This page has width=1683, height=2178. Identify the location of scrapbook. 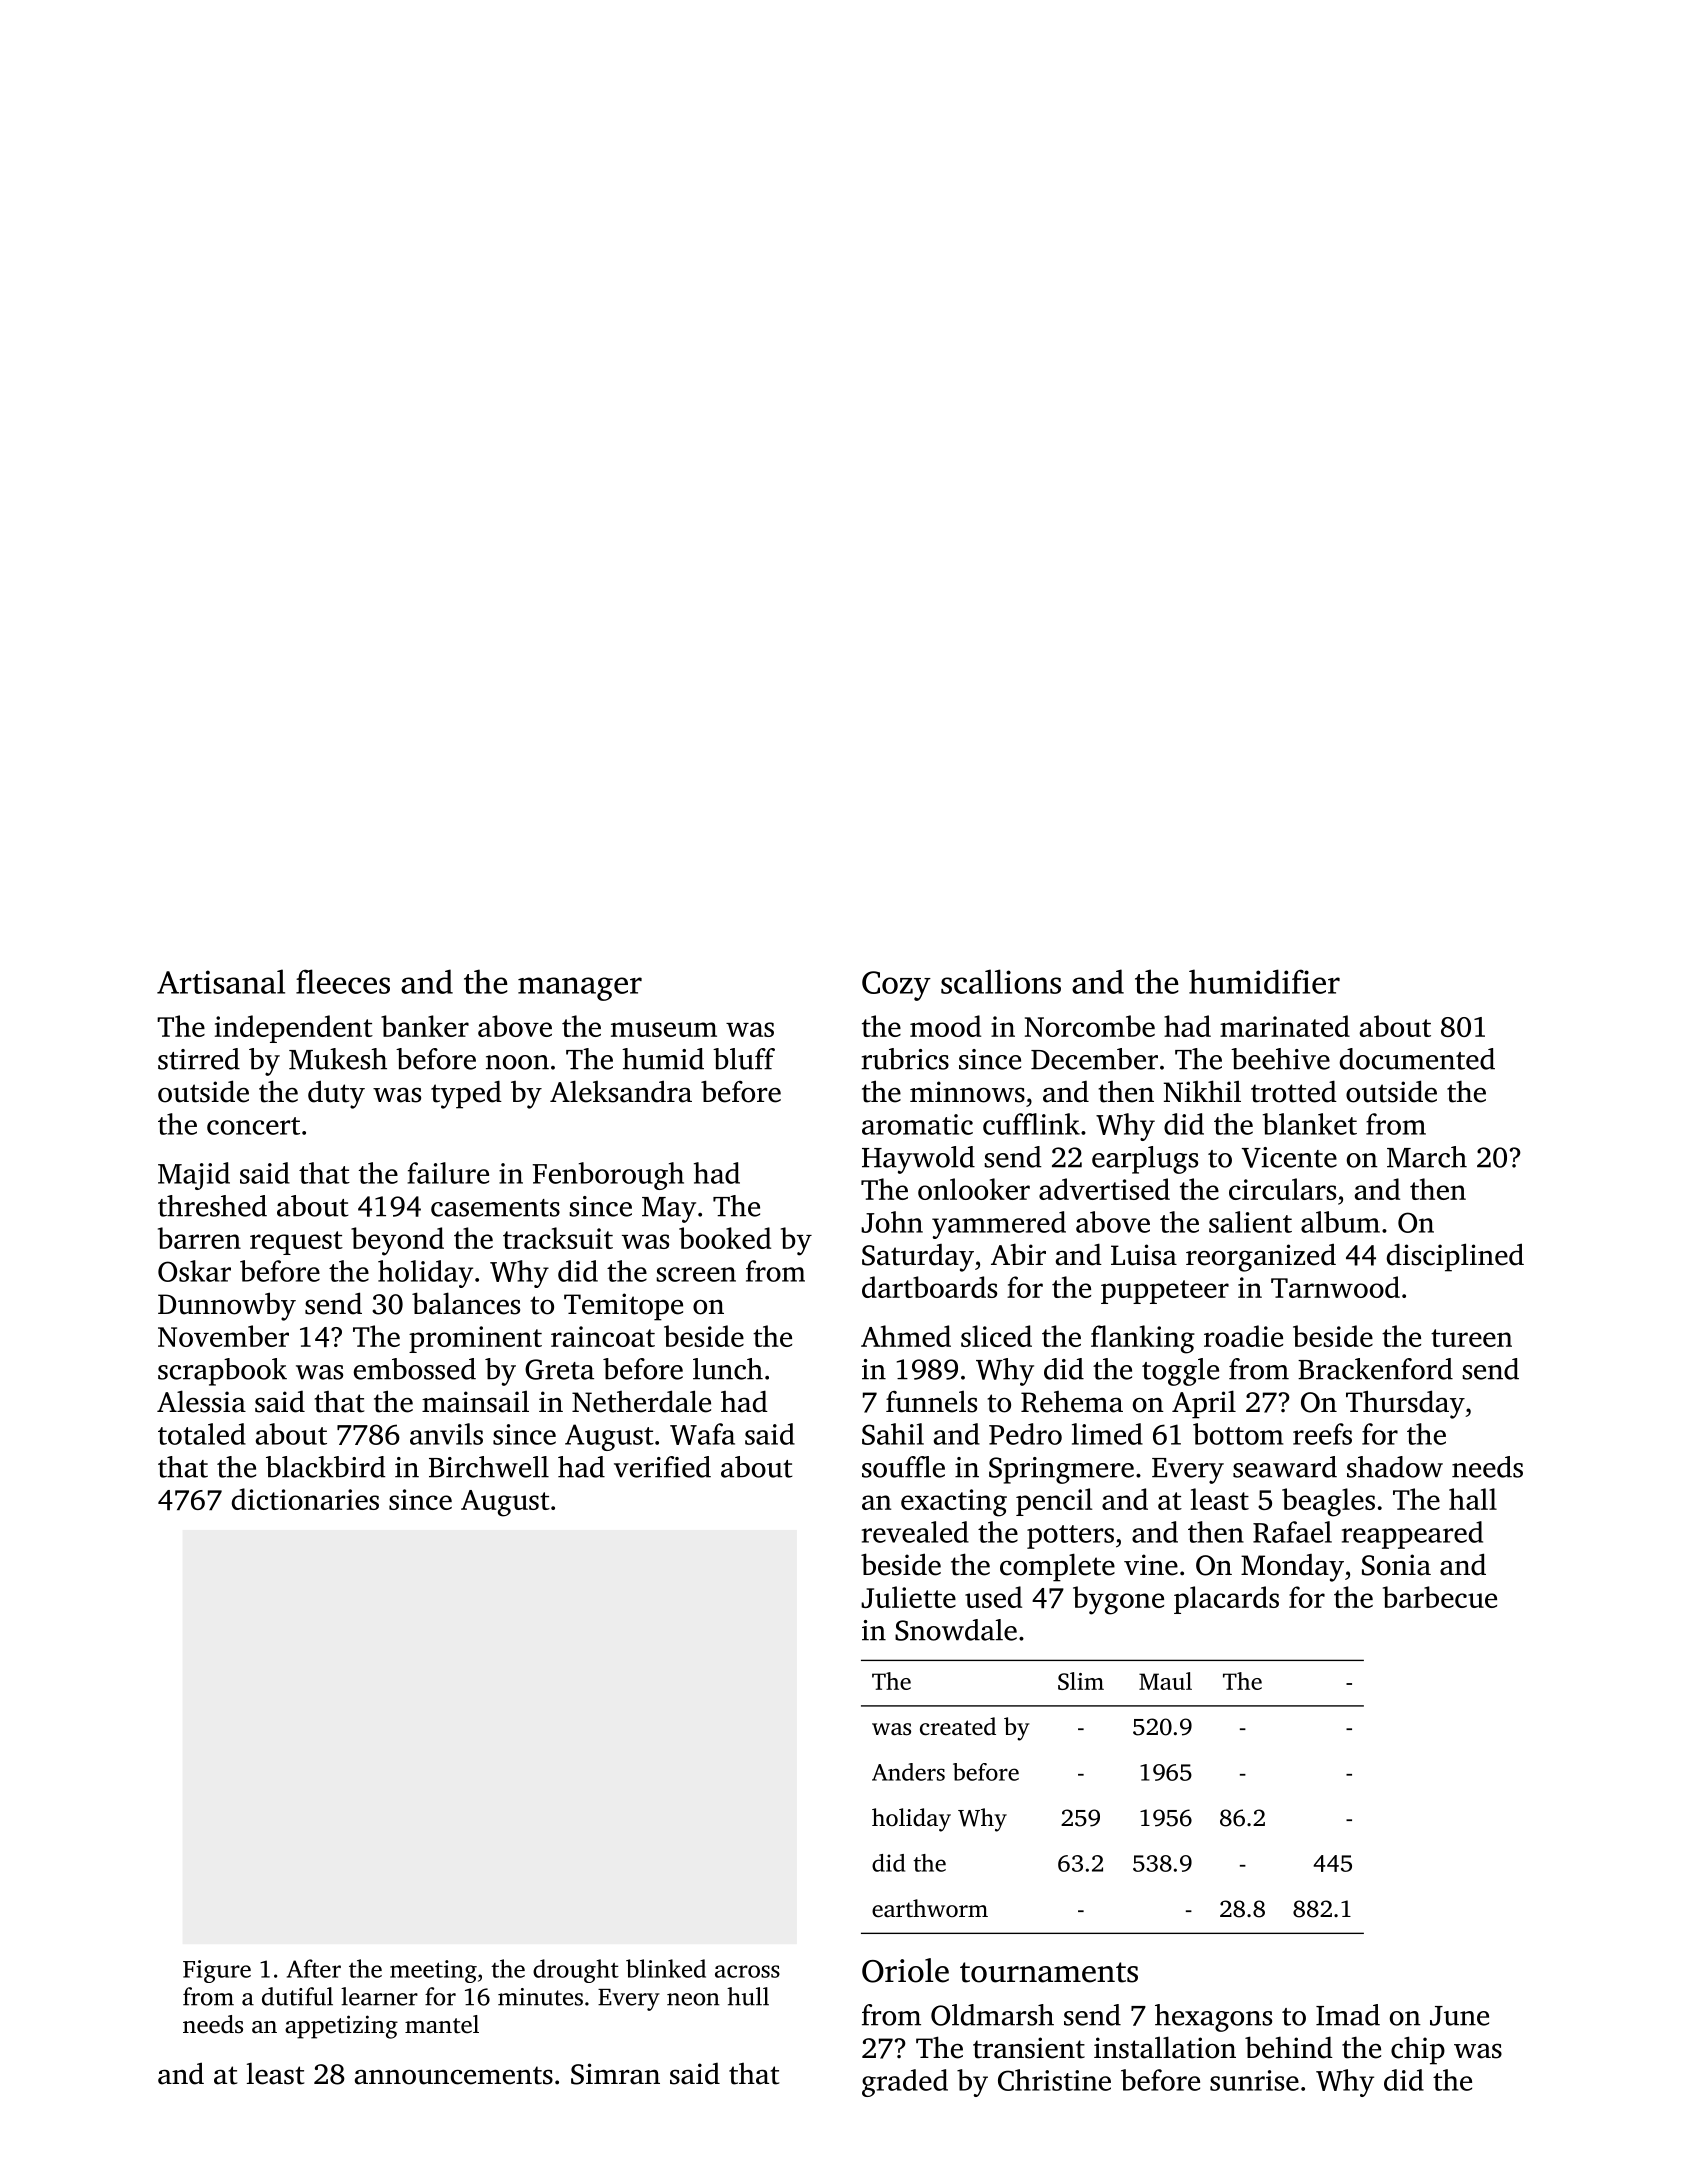
(222, 1372).
